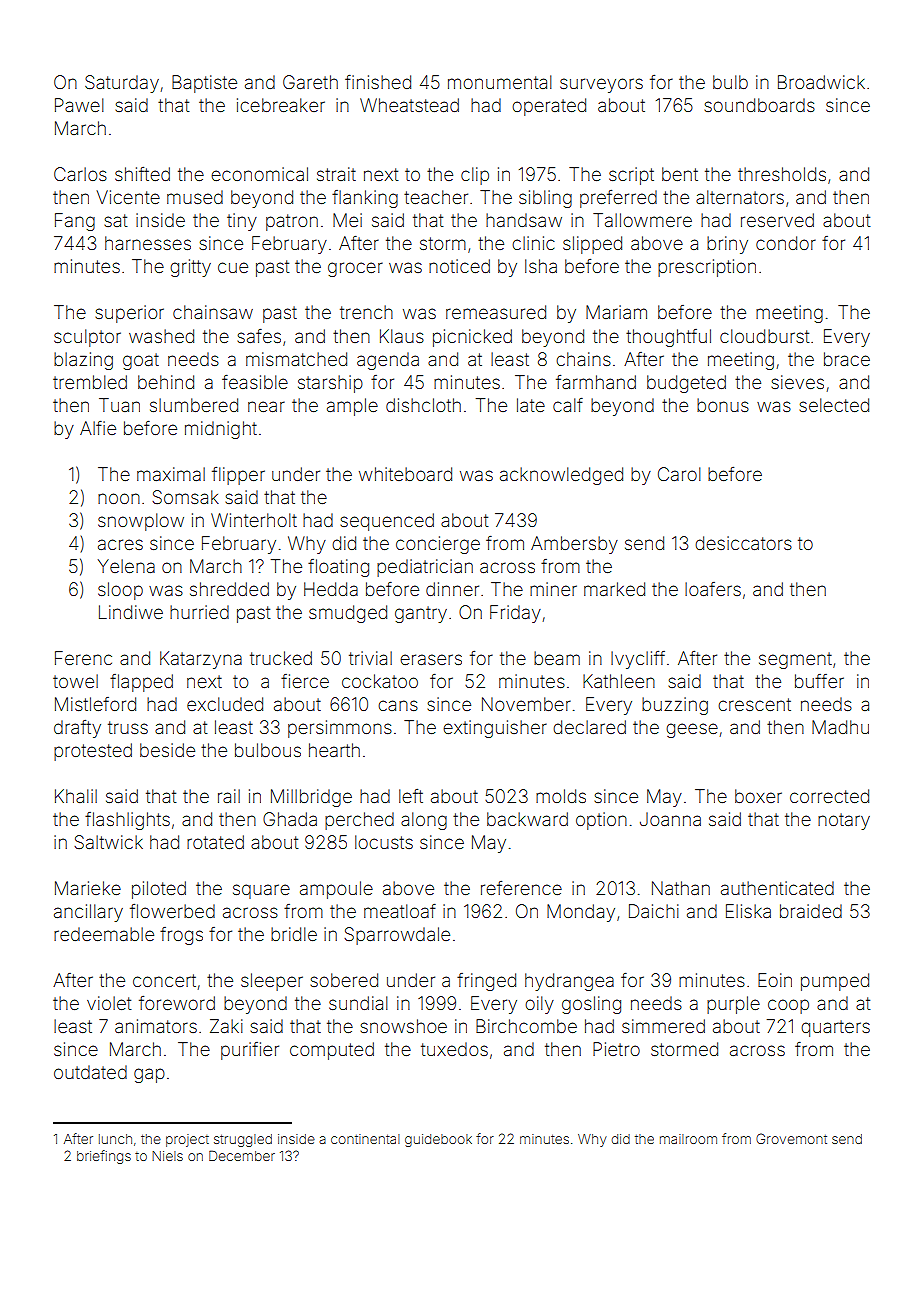 The height and width of the screenshot is (1311, 924). Describe the element at coordinates (688, 1139) in the screenshot. I see `mailroom` at that location.
